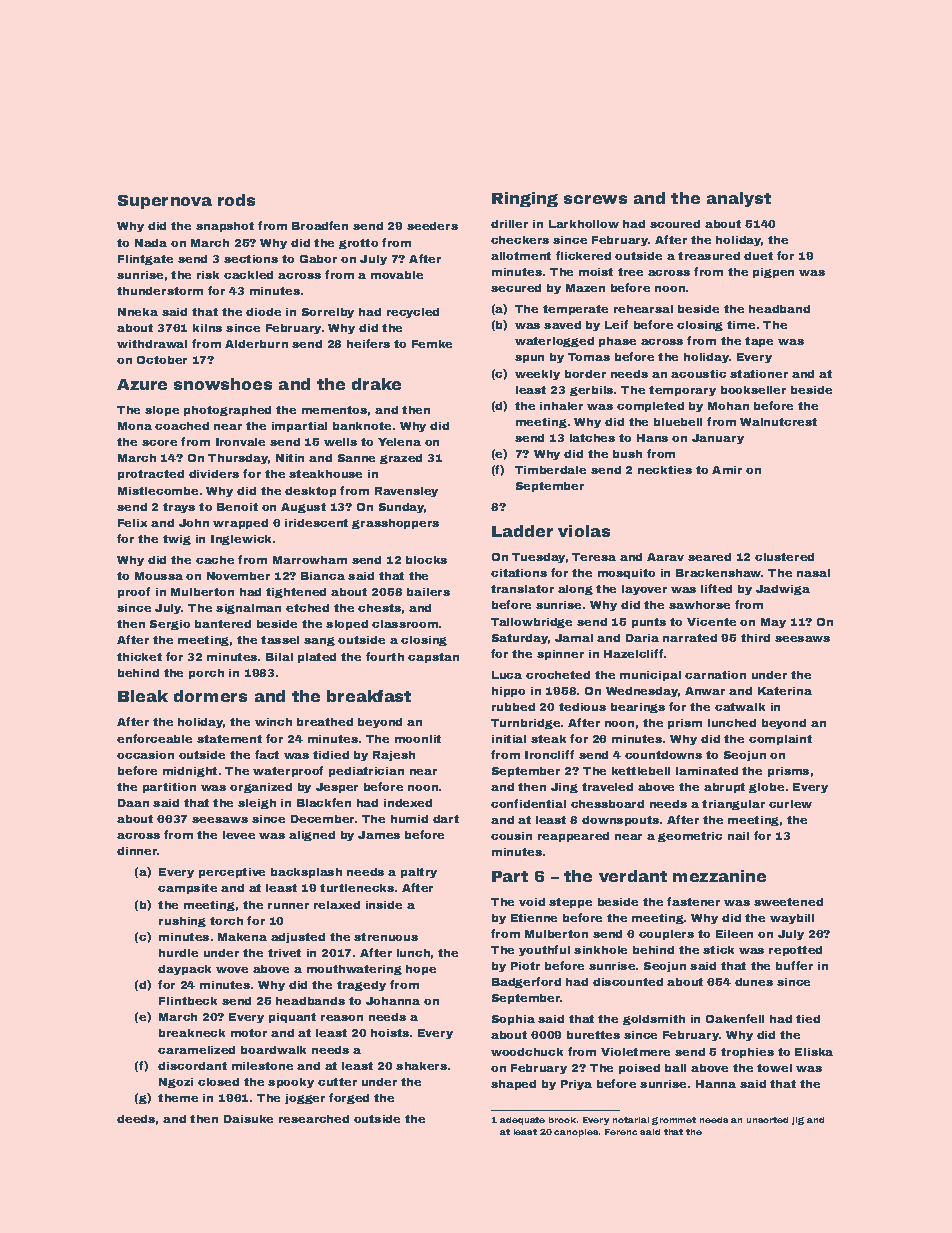  What do you see at coordinates (650, 676) in the screenshot?
I see `municipal` at bounding box center [650, 676].
